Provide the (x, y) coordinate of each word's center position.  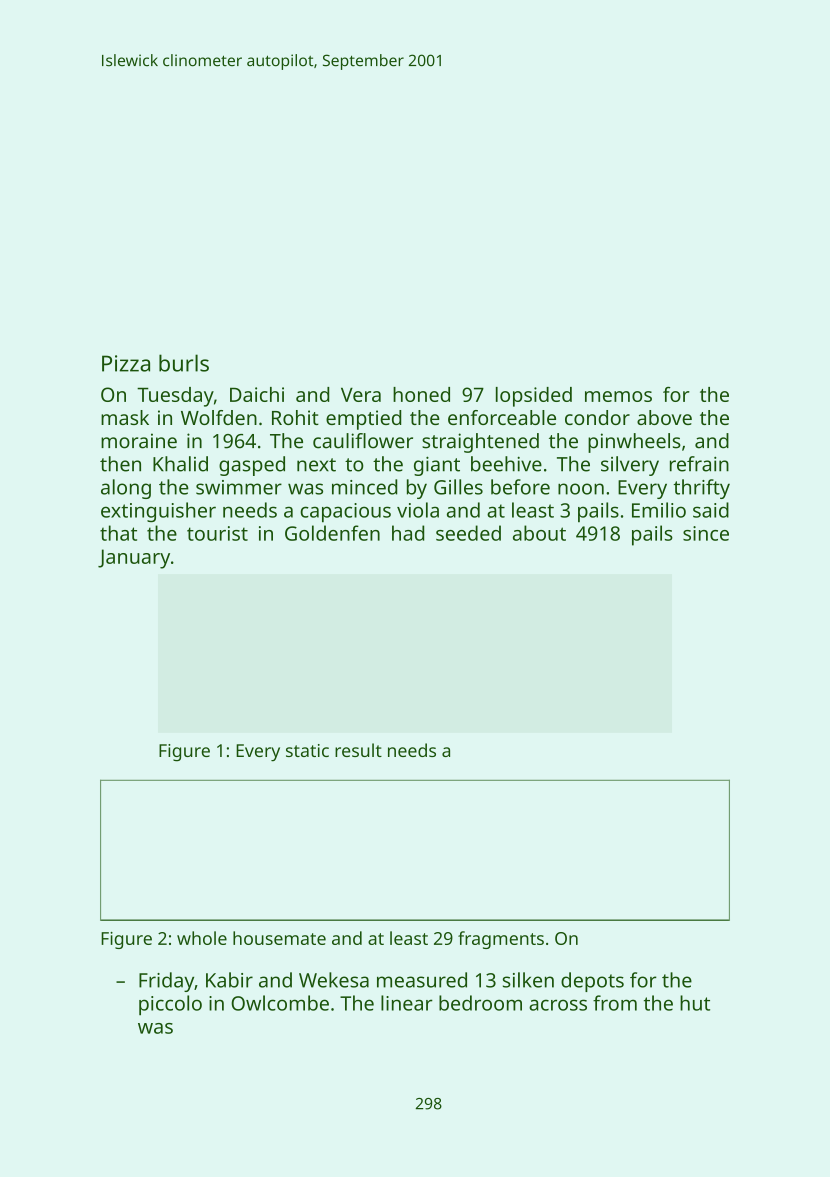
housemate (279, 938)
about (539, 533)
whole (202, 938)
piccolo (170, 1005)
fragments (501, 940)
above (664, 417)
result (358, 750)
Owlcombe (280, 1003)
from (615, 1003)
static (307, 750)
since (706, 533)
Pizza (126, 363)
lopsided (534, 397)
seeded (468, 533)
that (118, 533)
